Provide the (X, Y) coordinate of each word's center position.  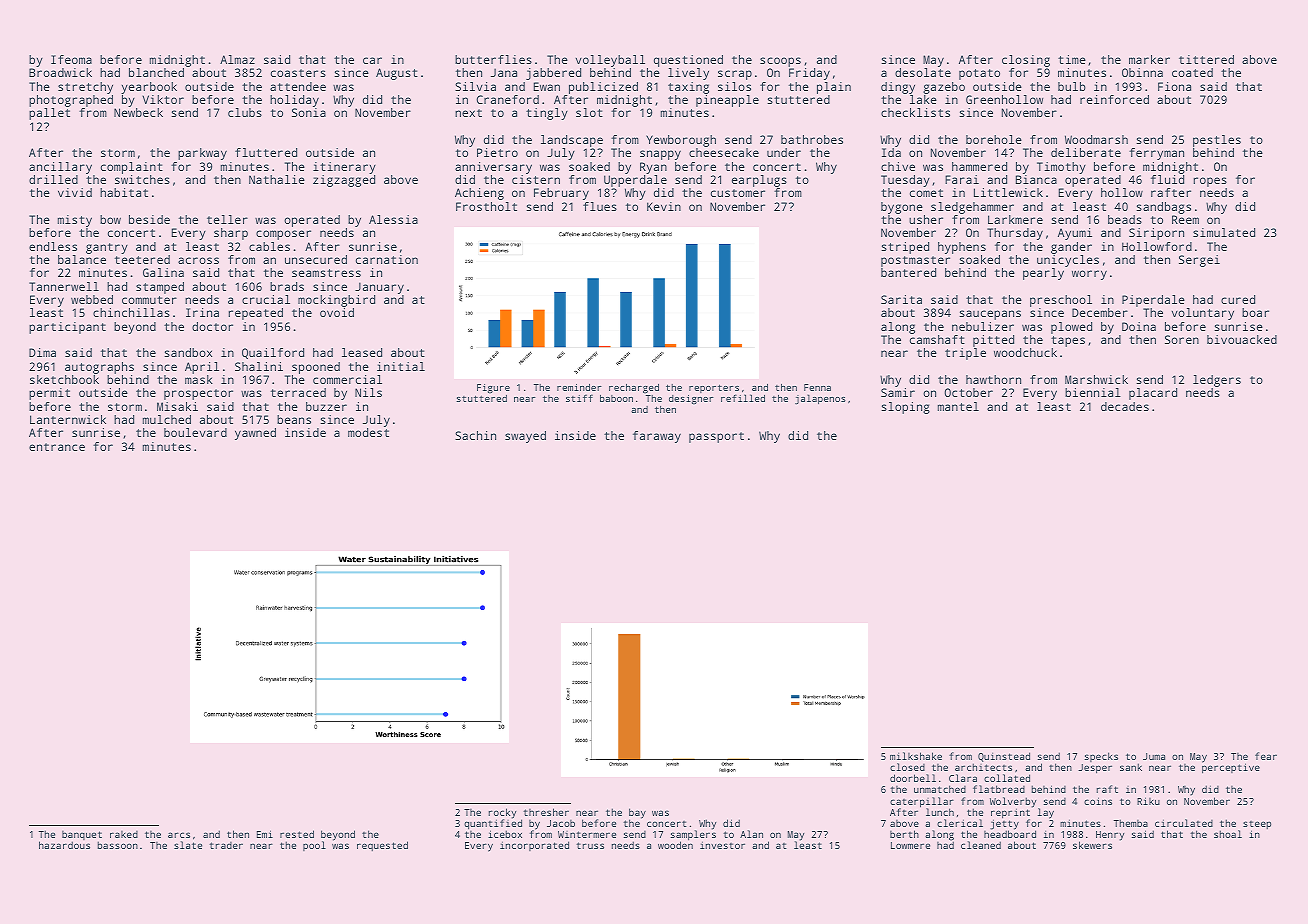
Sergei (1199, 261)
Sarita (901, 299)
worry (1089, 275)
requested (382, 846)
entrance (57, 447)
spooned (316, 368)
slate (188, 845)
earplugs (759, 181)
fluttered (266, 152)
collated (1007, 778)
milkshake (916, 756)
